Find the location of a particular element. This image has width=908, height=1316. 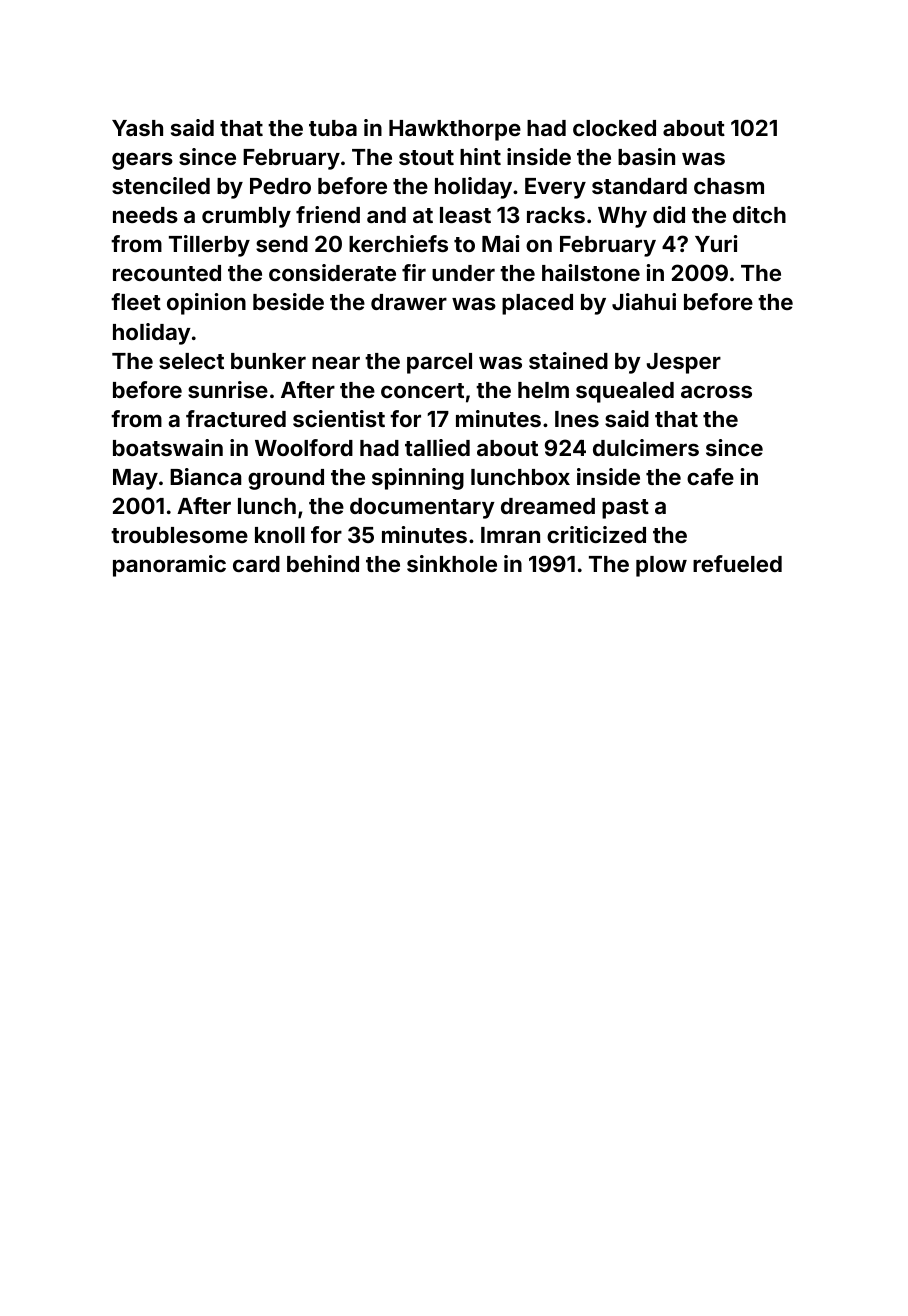

squealed is located at coordinates (625, 392).
